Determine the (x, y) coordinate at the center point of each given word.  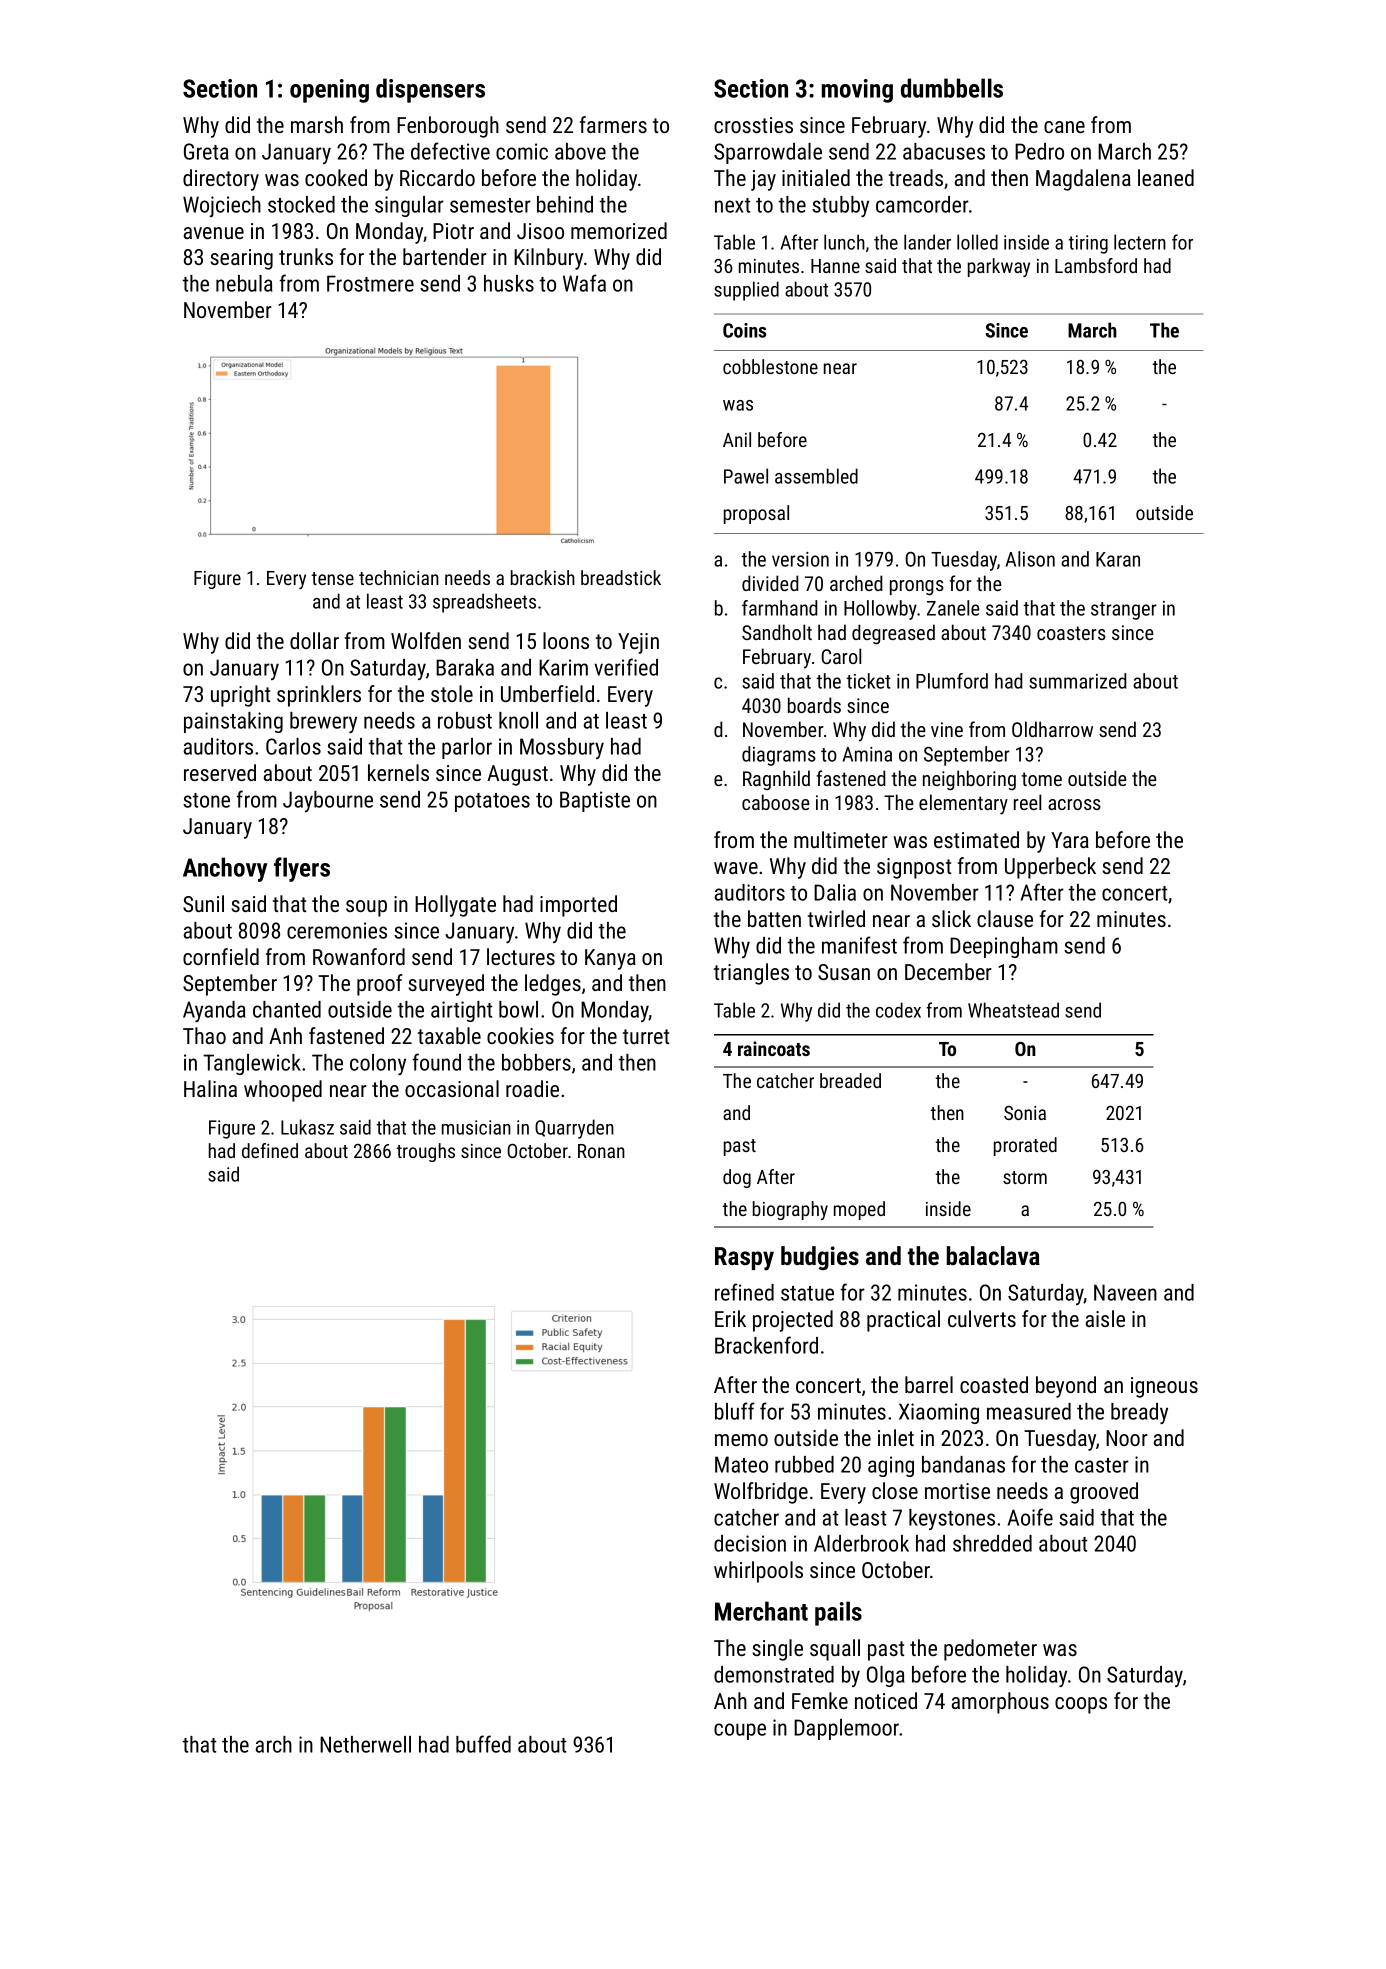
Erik (730, 1318)
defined (270, 1150)
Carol (841, 656)
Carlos (293, 746)
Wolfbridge (761, 1493)
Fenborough (448, 127)
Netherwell (365, 1744)
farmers (613, 124)
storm (1025, 1177)
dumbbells (952, 88)
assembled (816, 476)
